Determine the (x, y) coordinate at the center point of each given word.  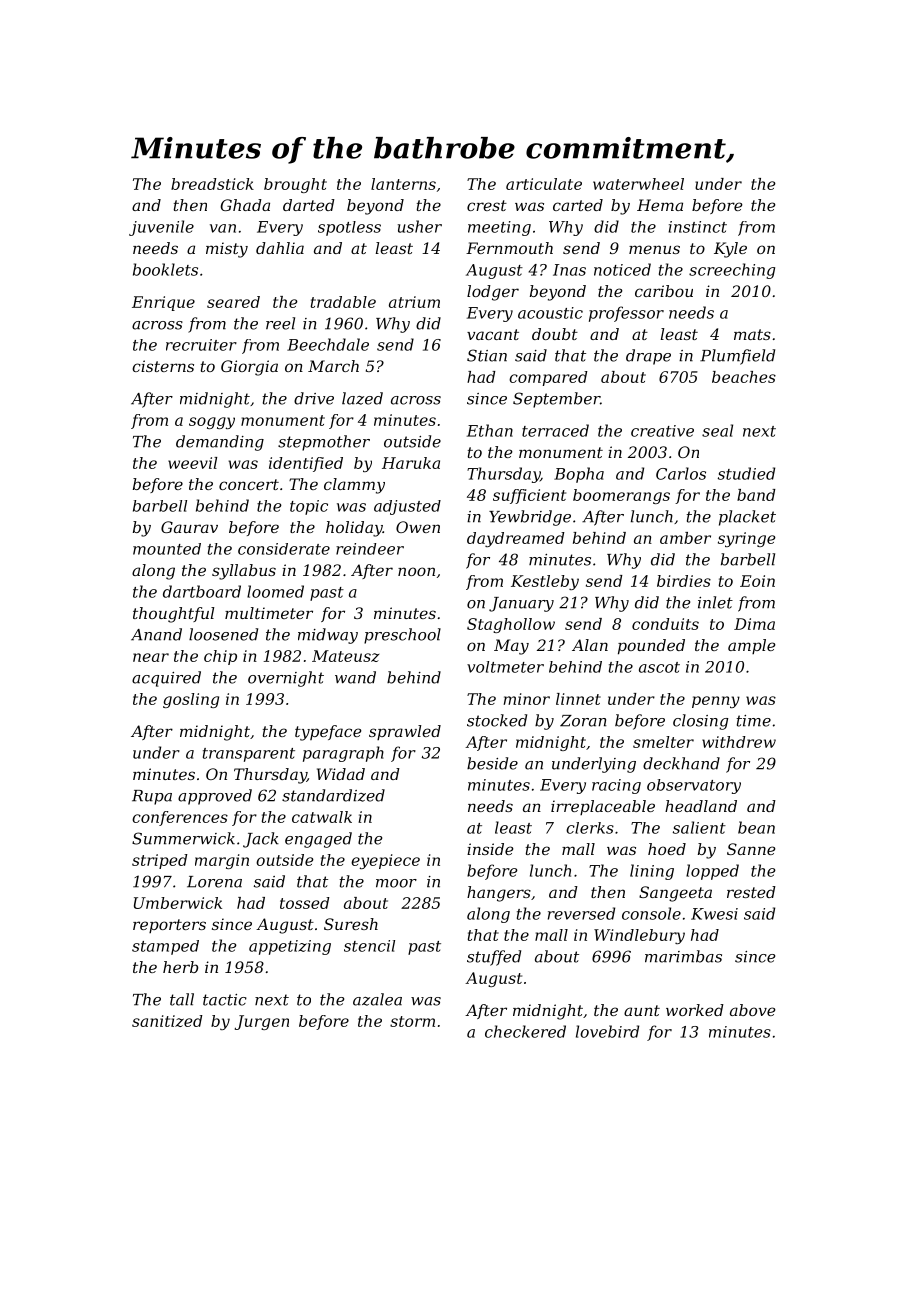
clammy (354, 486)
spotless (349, 228)
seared (233, 302)
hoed (667, 849)
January (521, 604)
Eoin (757, 581)
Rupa (152, 797)
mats (752, 334)
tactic (225, 1000)
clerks (590, 828)
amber (685, 538)
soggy (212, 423)
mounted (167, 549)
